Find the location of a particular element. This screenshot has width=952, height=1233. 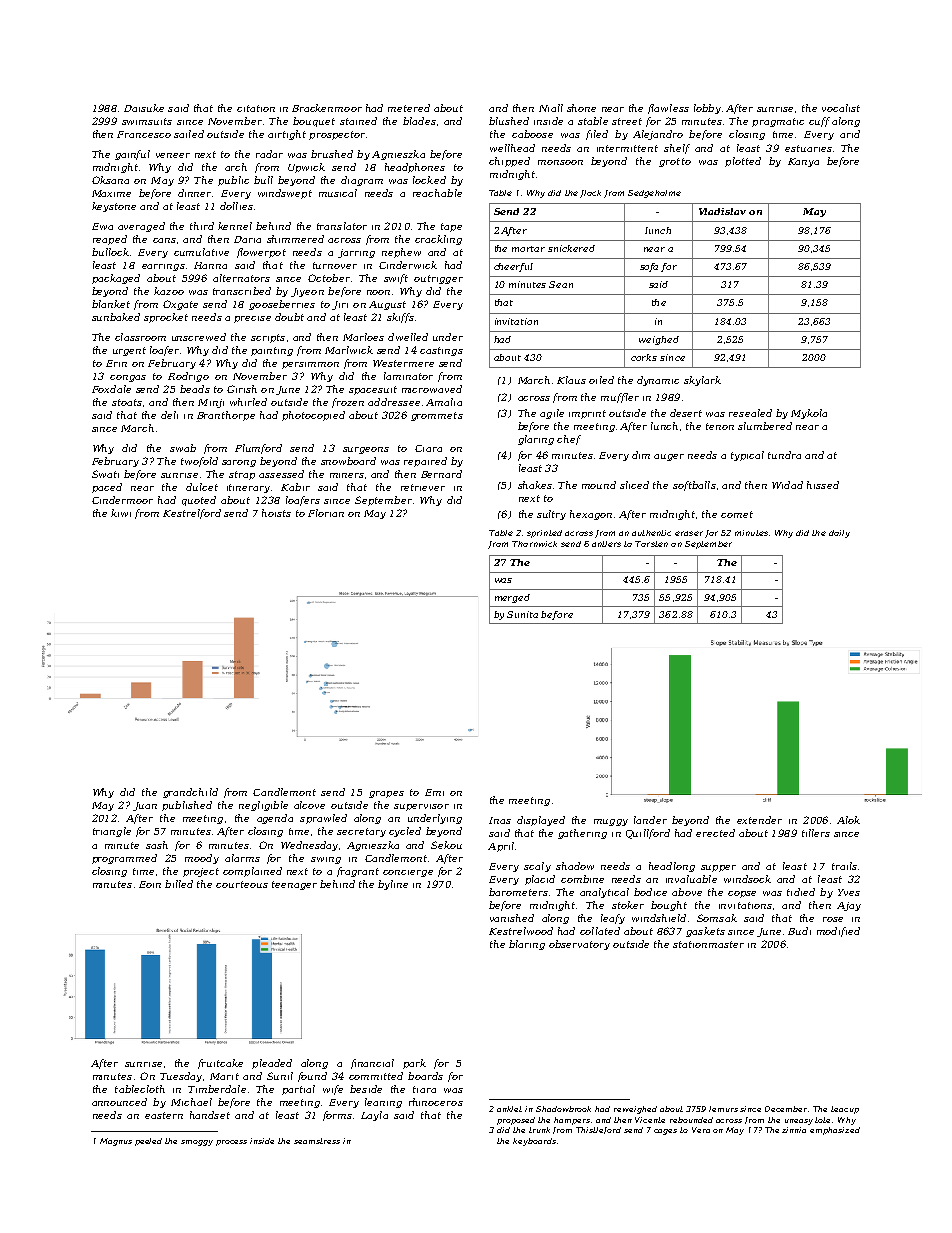

hissed is located at coordinates (823, 485).
